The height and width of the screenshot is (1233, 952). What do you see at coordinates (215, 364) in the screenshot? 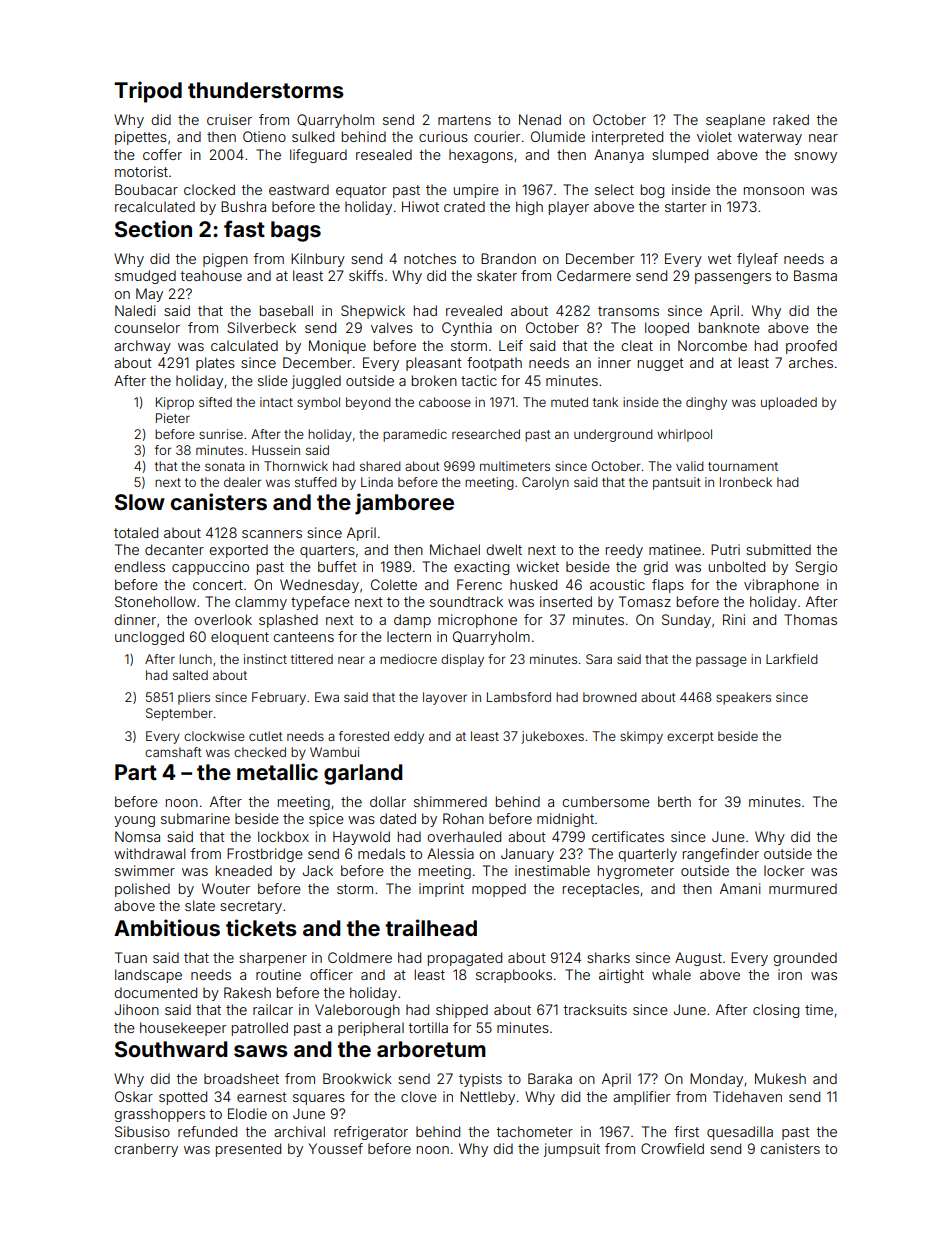
I see `plates` at bounding box center [215, 364].
